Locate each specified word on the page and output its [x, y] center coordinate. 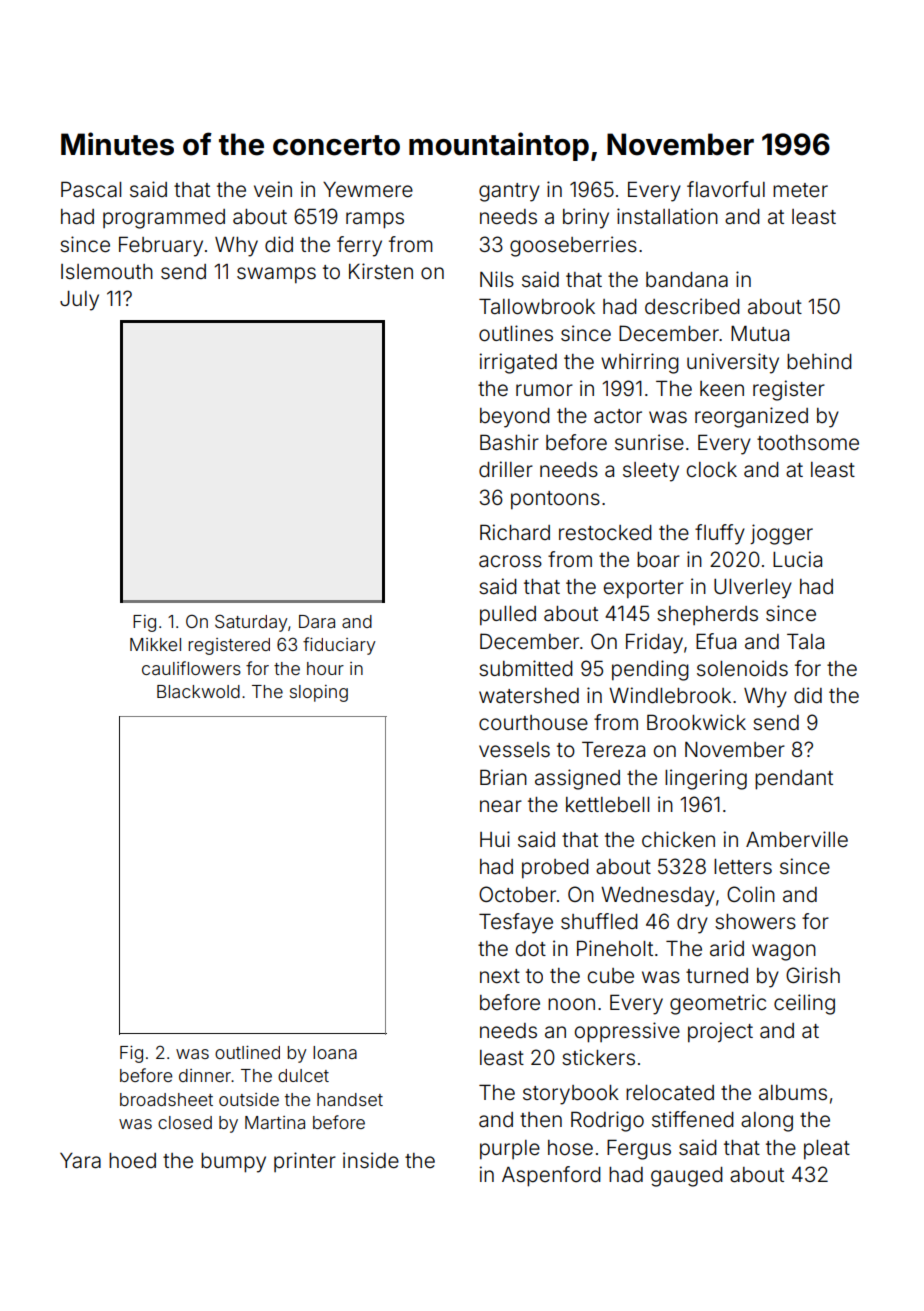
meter [800, 190]
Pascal [91, 189]
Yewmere [368, 190]
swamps [276, 275]
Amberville [797, 839]
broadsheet [166, 1099]
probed [555, 868]
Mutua [760, 333]
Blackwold [198, 691]
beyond [515, 418]
